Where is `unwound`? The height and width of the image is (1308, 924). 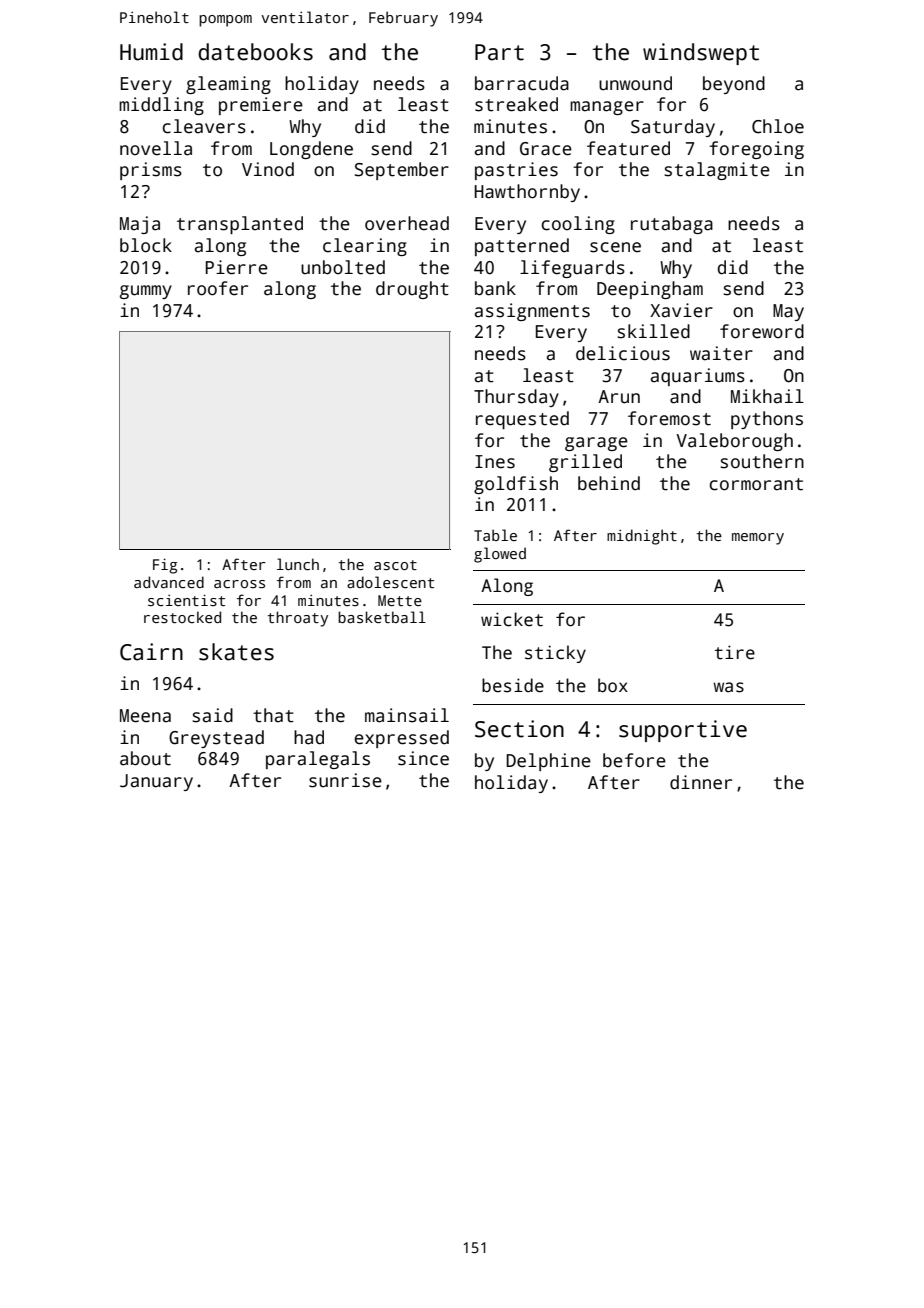 unwound is located at coordinates (635, 83).
